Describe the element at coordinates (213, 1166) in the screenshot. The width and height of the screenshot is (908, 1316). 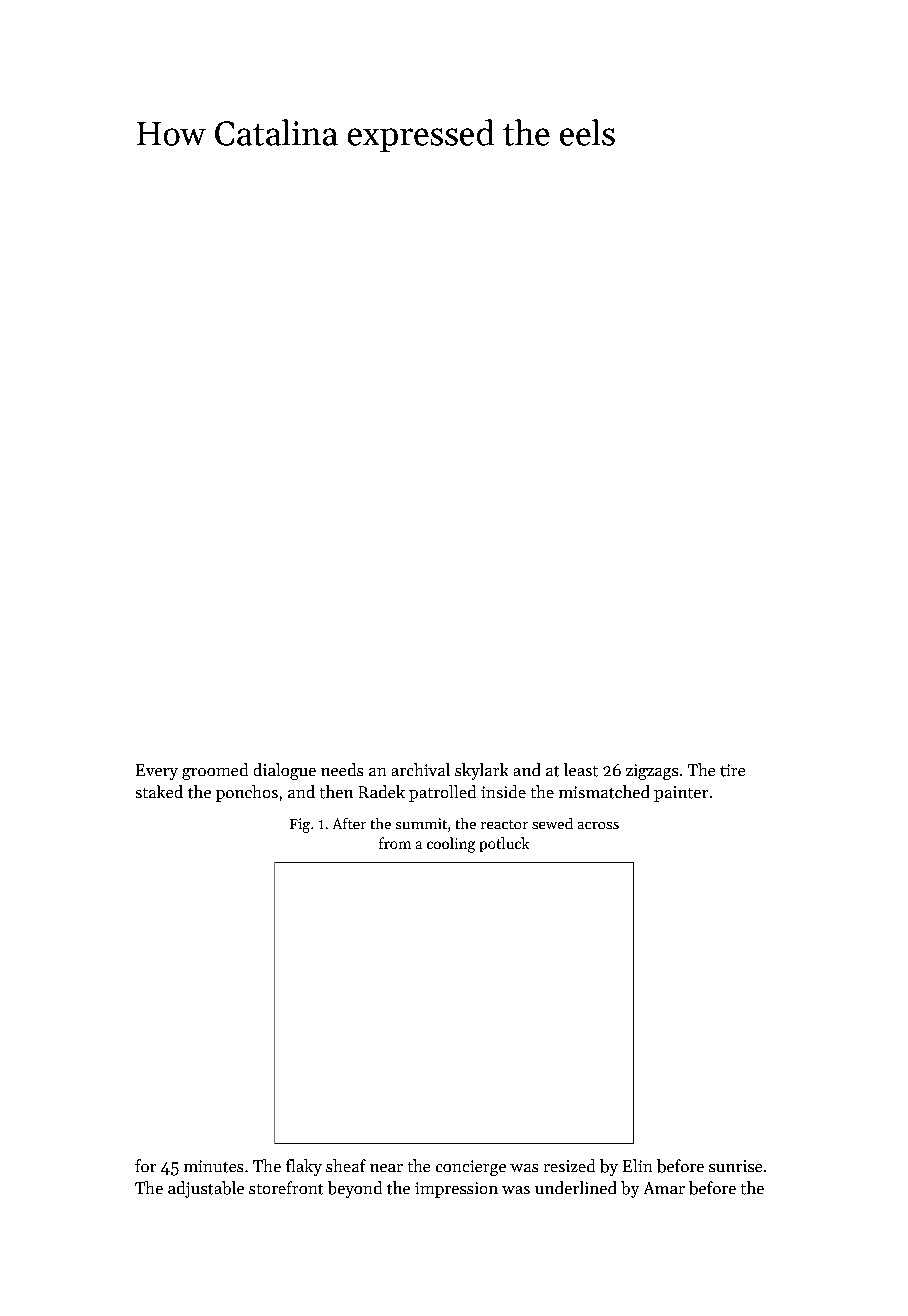
I see `minutes` at that location.
